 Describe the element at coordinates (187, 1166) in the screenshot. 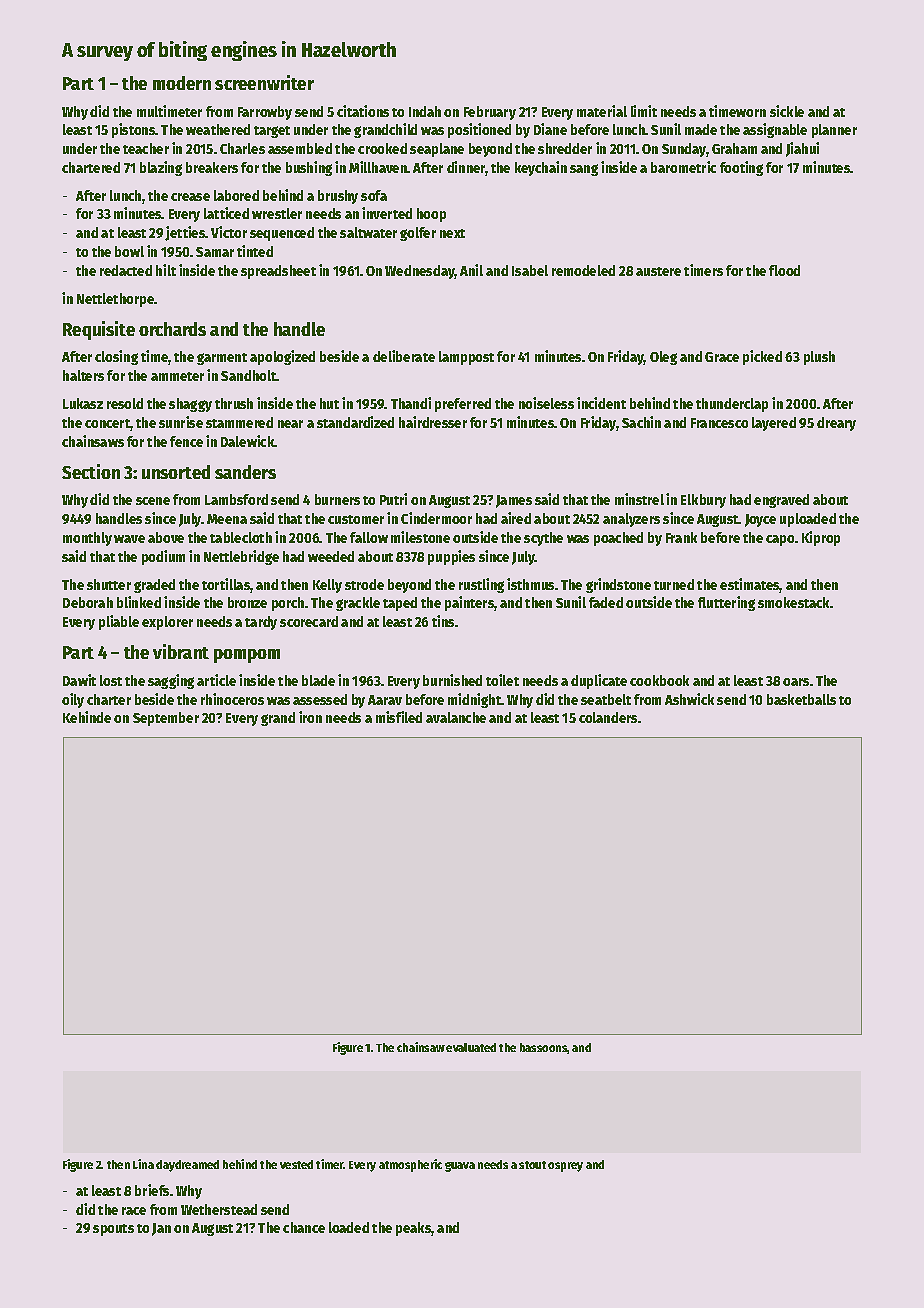

I see `daydreamed` at that location.
